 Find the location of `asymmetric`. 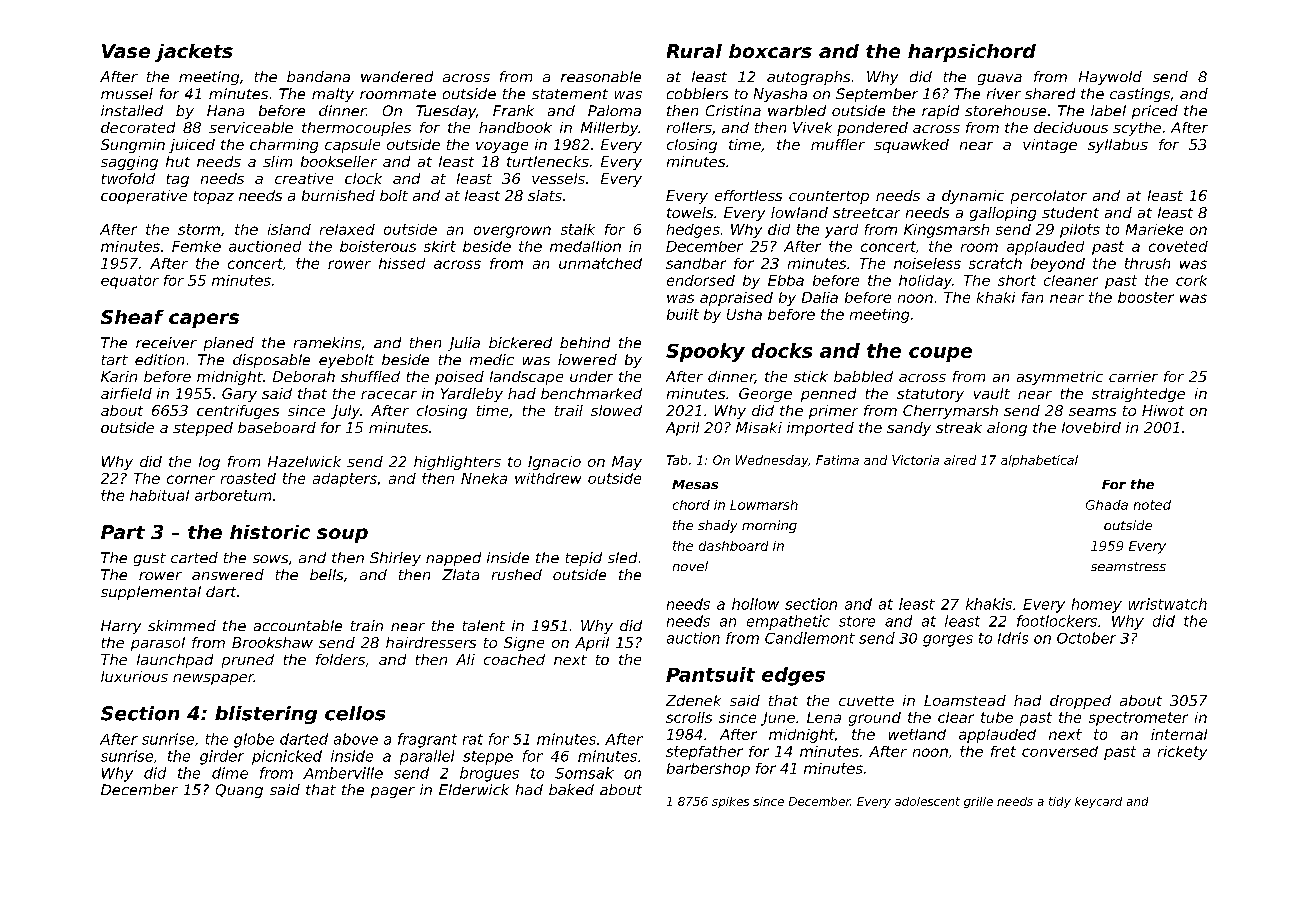

asymmetric is located at coordinates (1060, 378).
